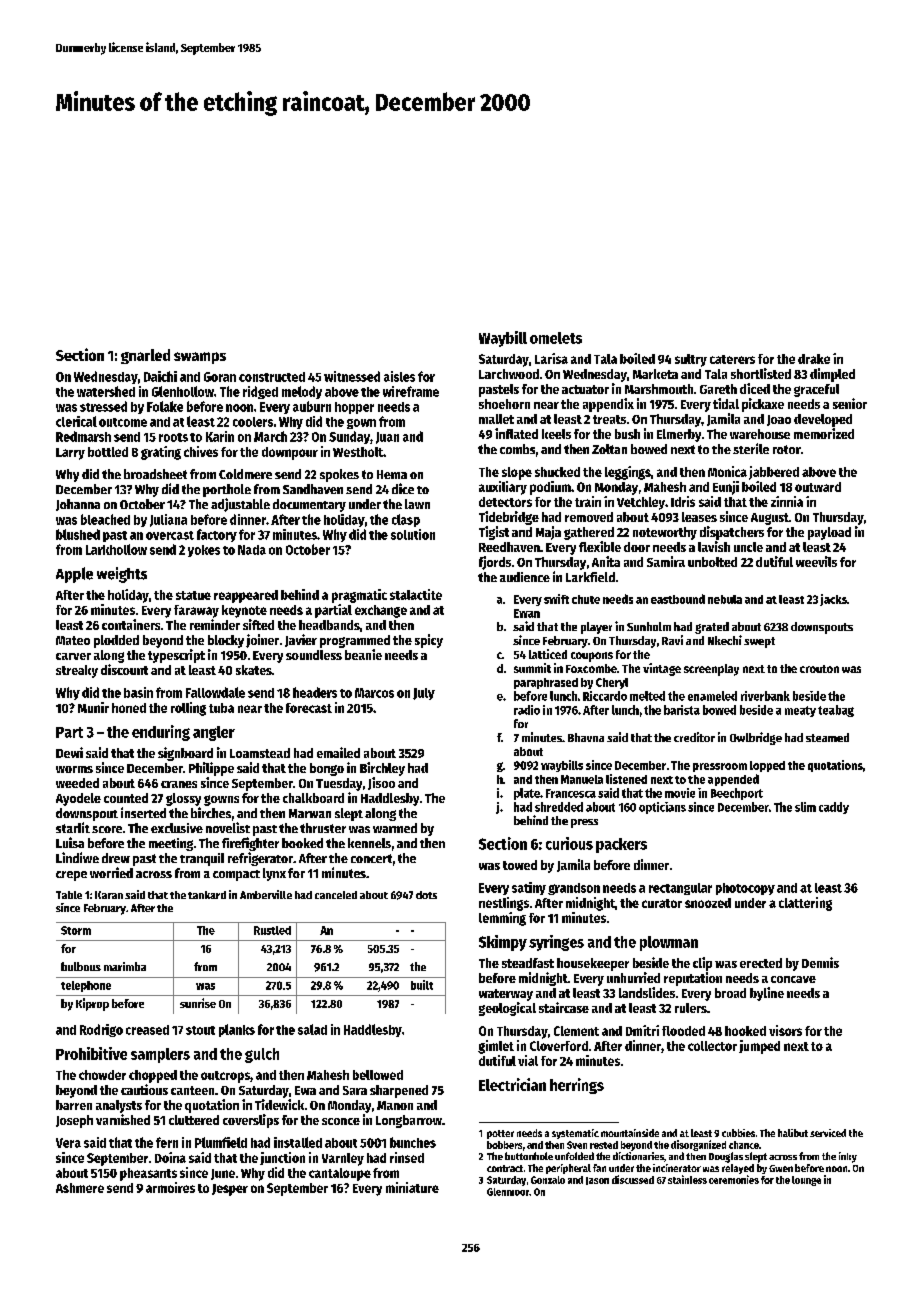 The image size is (924, 1308). What do you see at coordinates (556, 338) in the screenshot?
I see `omelets` at bounding box center [556, 338].
